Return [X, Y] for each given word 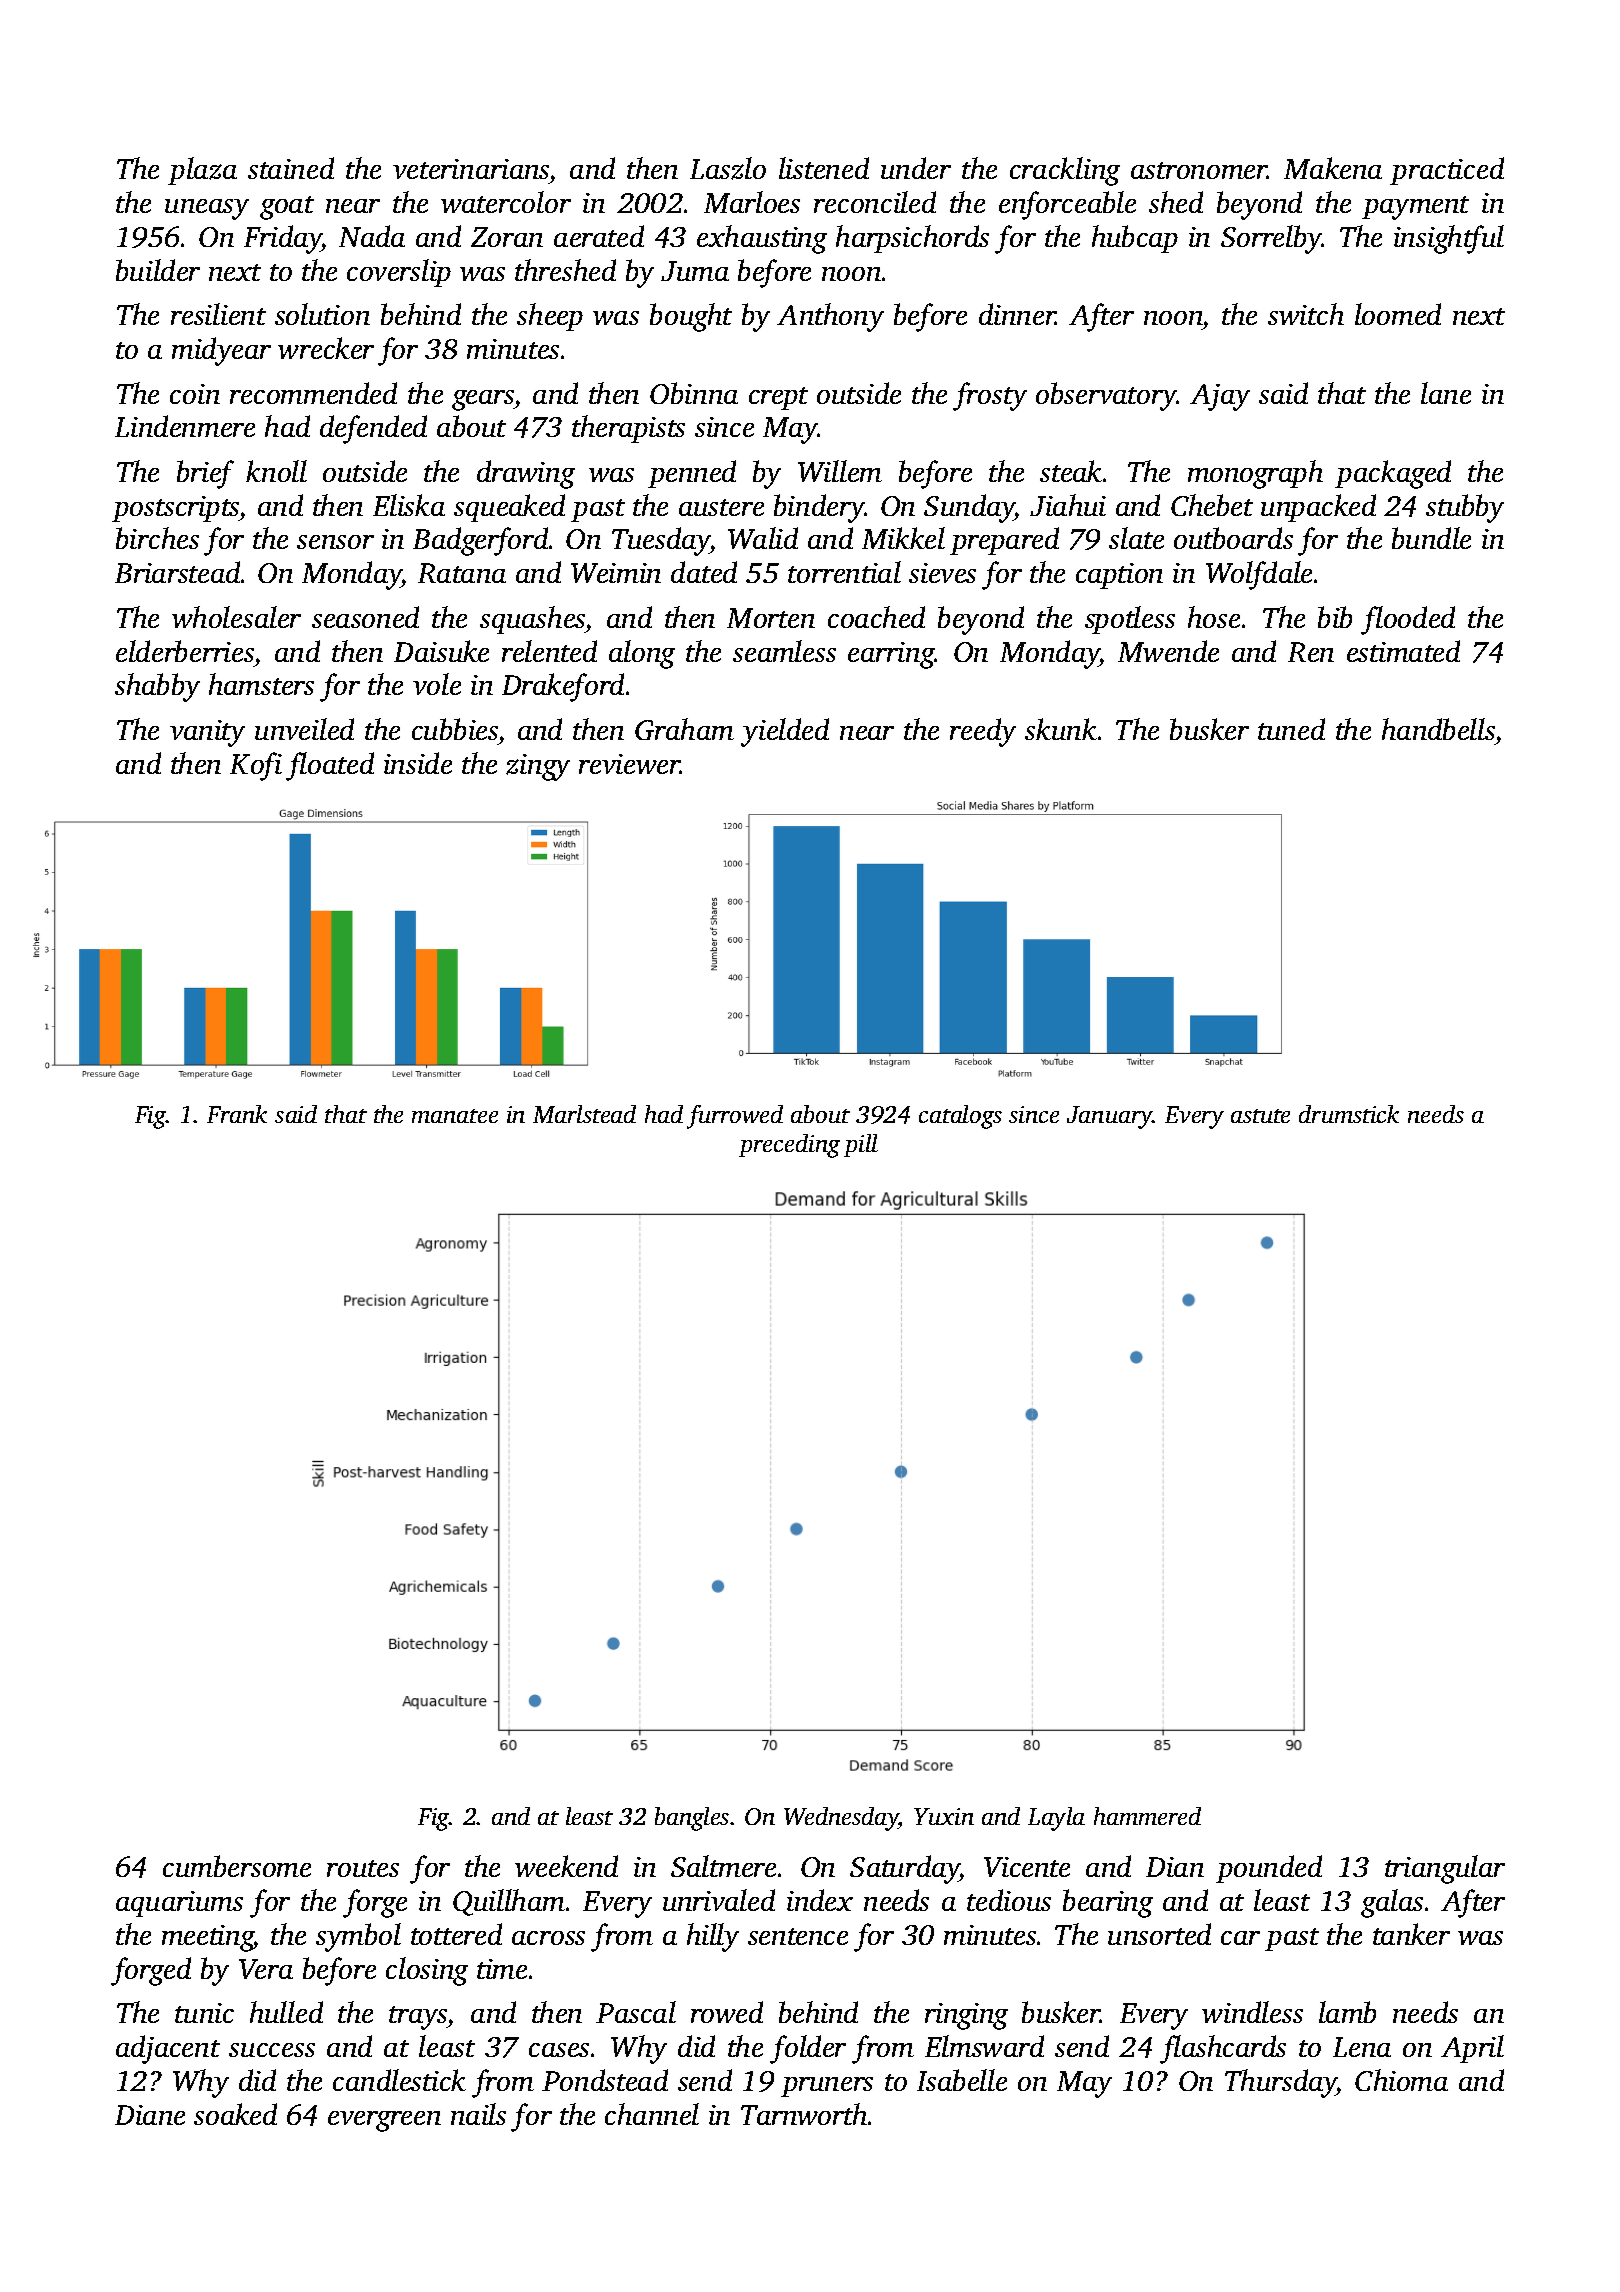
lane [1446, 393]
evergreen [384, 2121]
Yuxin [944, 1816]
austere [721, 507]
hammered [1147, 1816]
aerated [599, 236]
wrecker [326, 348]
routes [363, 1868]
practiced [1447, 171]
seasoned [365, 617]
